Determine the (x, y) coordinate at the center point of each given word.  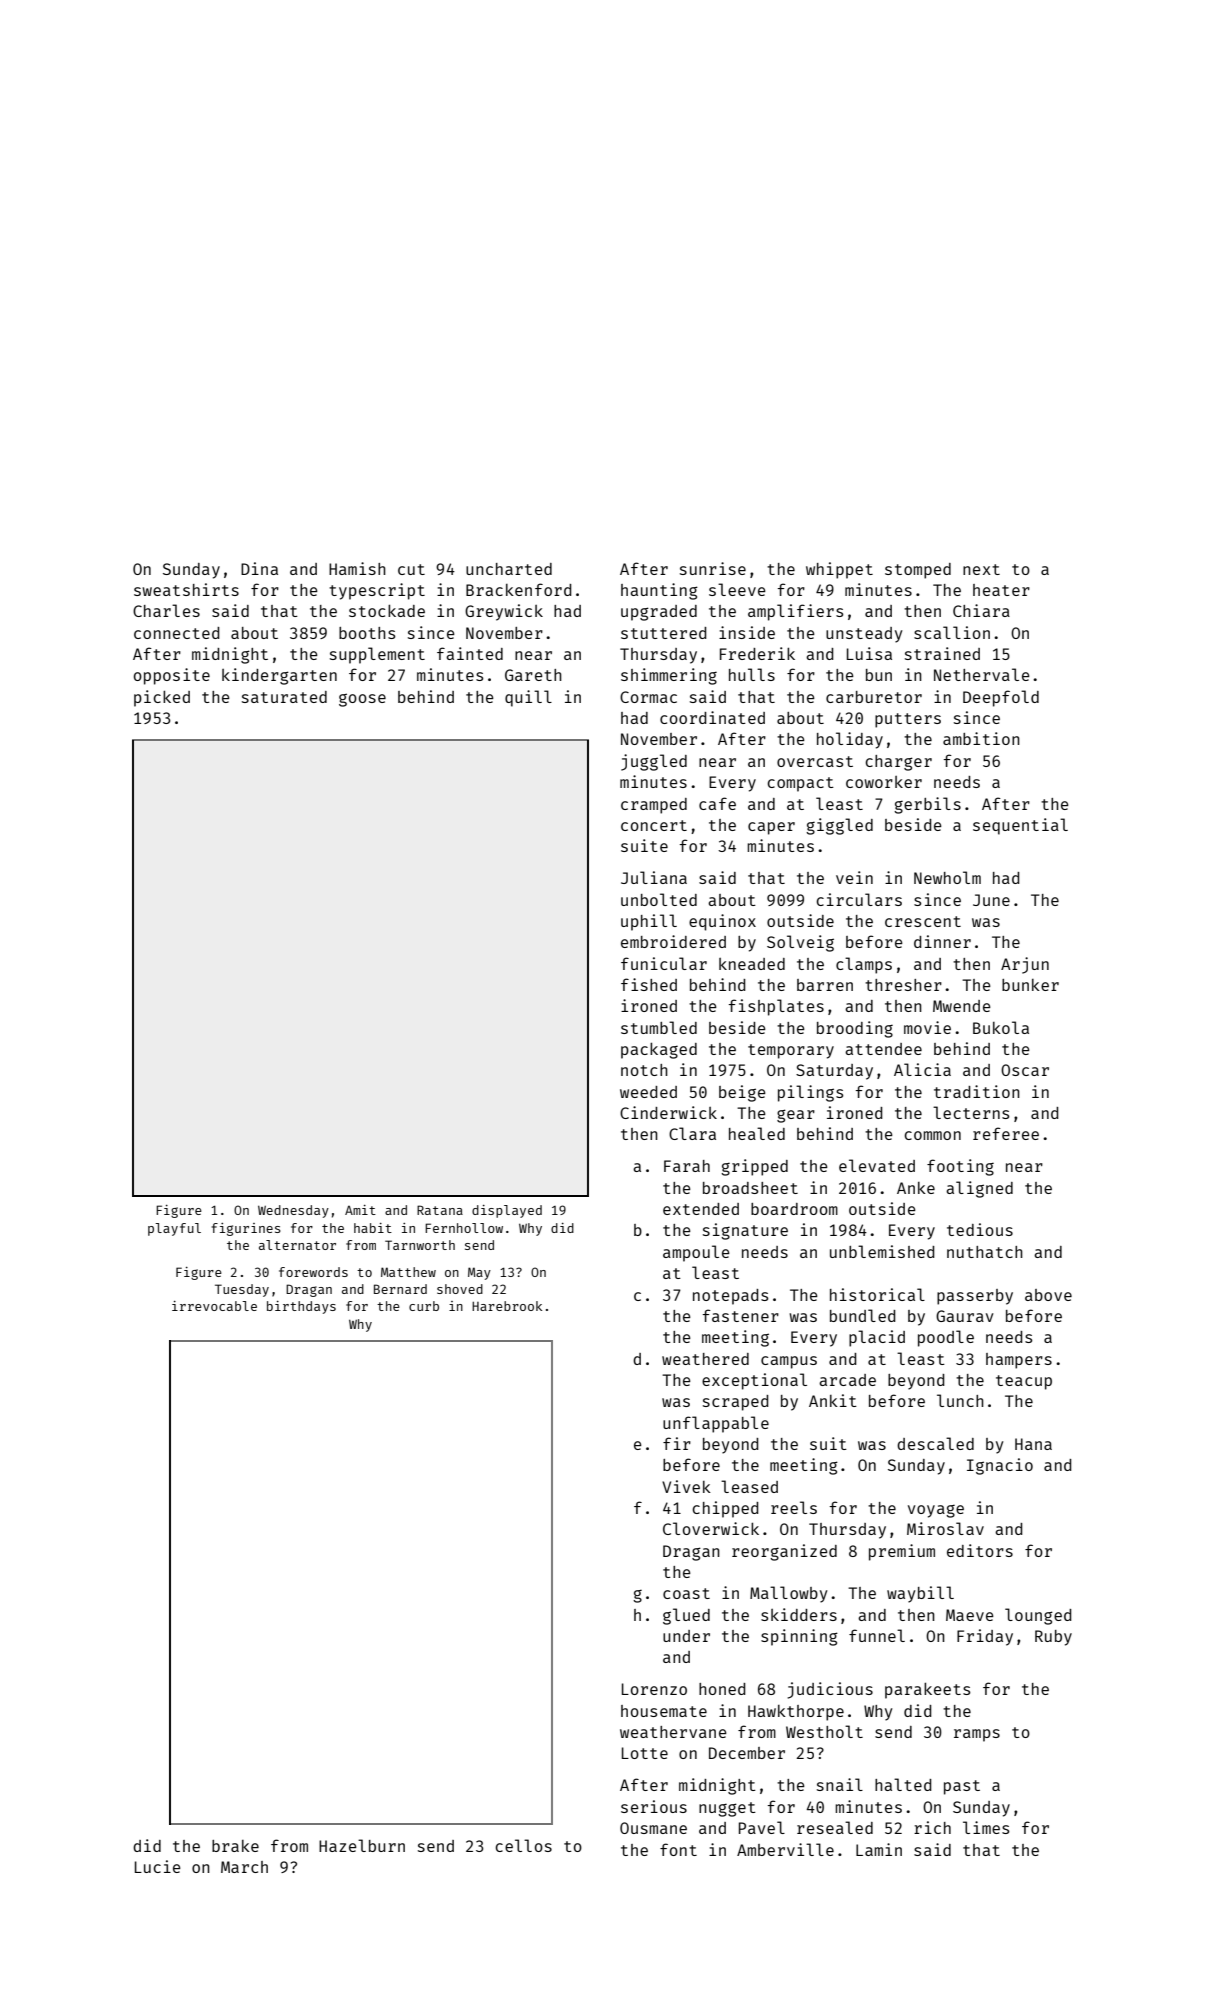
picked (162, 698)
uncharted (509, 569)
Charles (166, 610)
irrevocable (214, 1306)
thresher (903, 985)
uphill (649, 922)
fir (677, 1443)
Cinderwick (668, 1112)
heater (1001, 590)
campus (789, 1362)
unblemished (882, 1251)
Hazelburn (362, 1845)
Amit (360, 1210)
